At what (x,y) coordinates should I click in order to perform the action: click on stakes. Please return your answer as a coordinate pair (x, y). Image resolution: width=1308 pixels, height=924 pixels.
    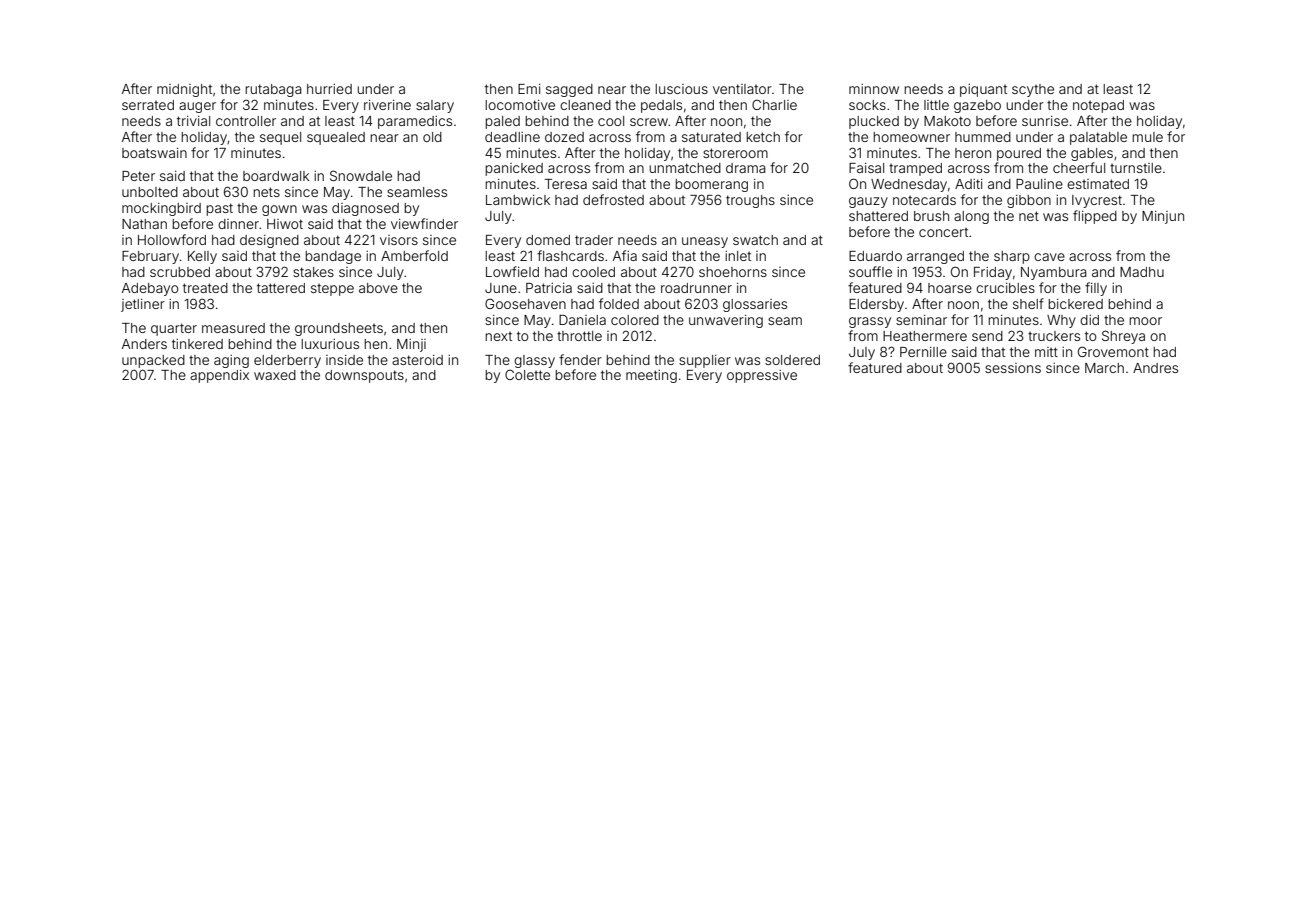
    Looking at the image, I should click on (313, 272).
